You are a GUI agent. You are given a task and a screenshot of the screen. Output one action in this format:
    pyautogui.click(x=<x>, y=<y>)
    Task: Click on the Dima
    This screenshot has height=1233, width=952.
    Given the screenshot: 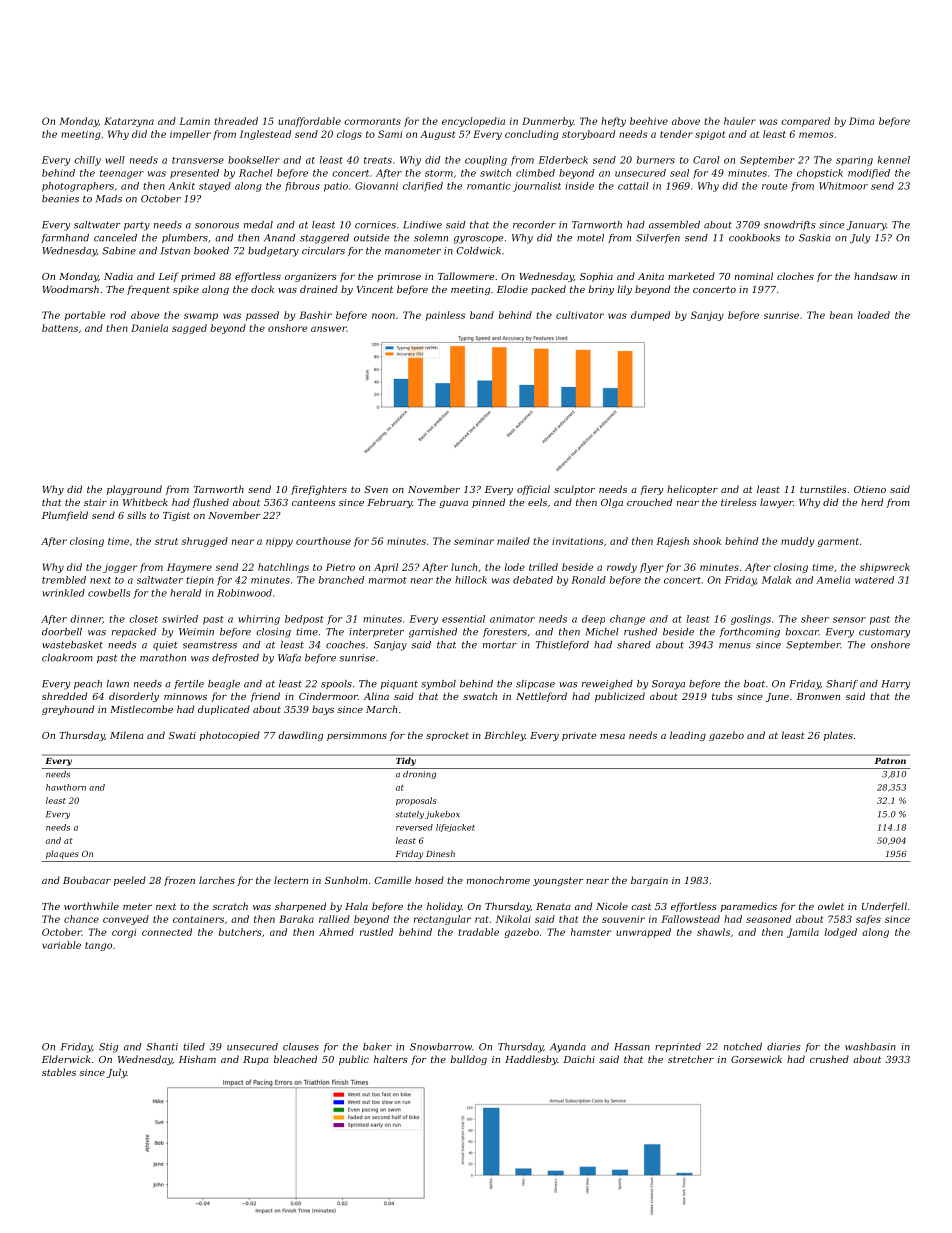 What is the action you would take?
    pyautogui.click(x=861, y=121)
